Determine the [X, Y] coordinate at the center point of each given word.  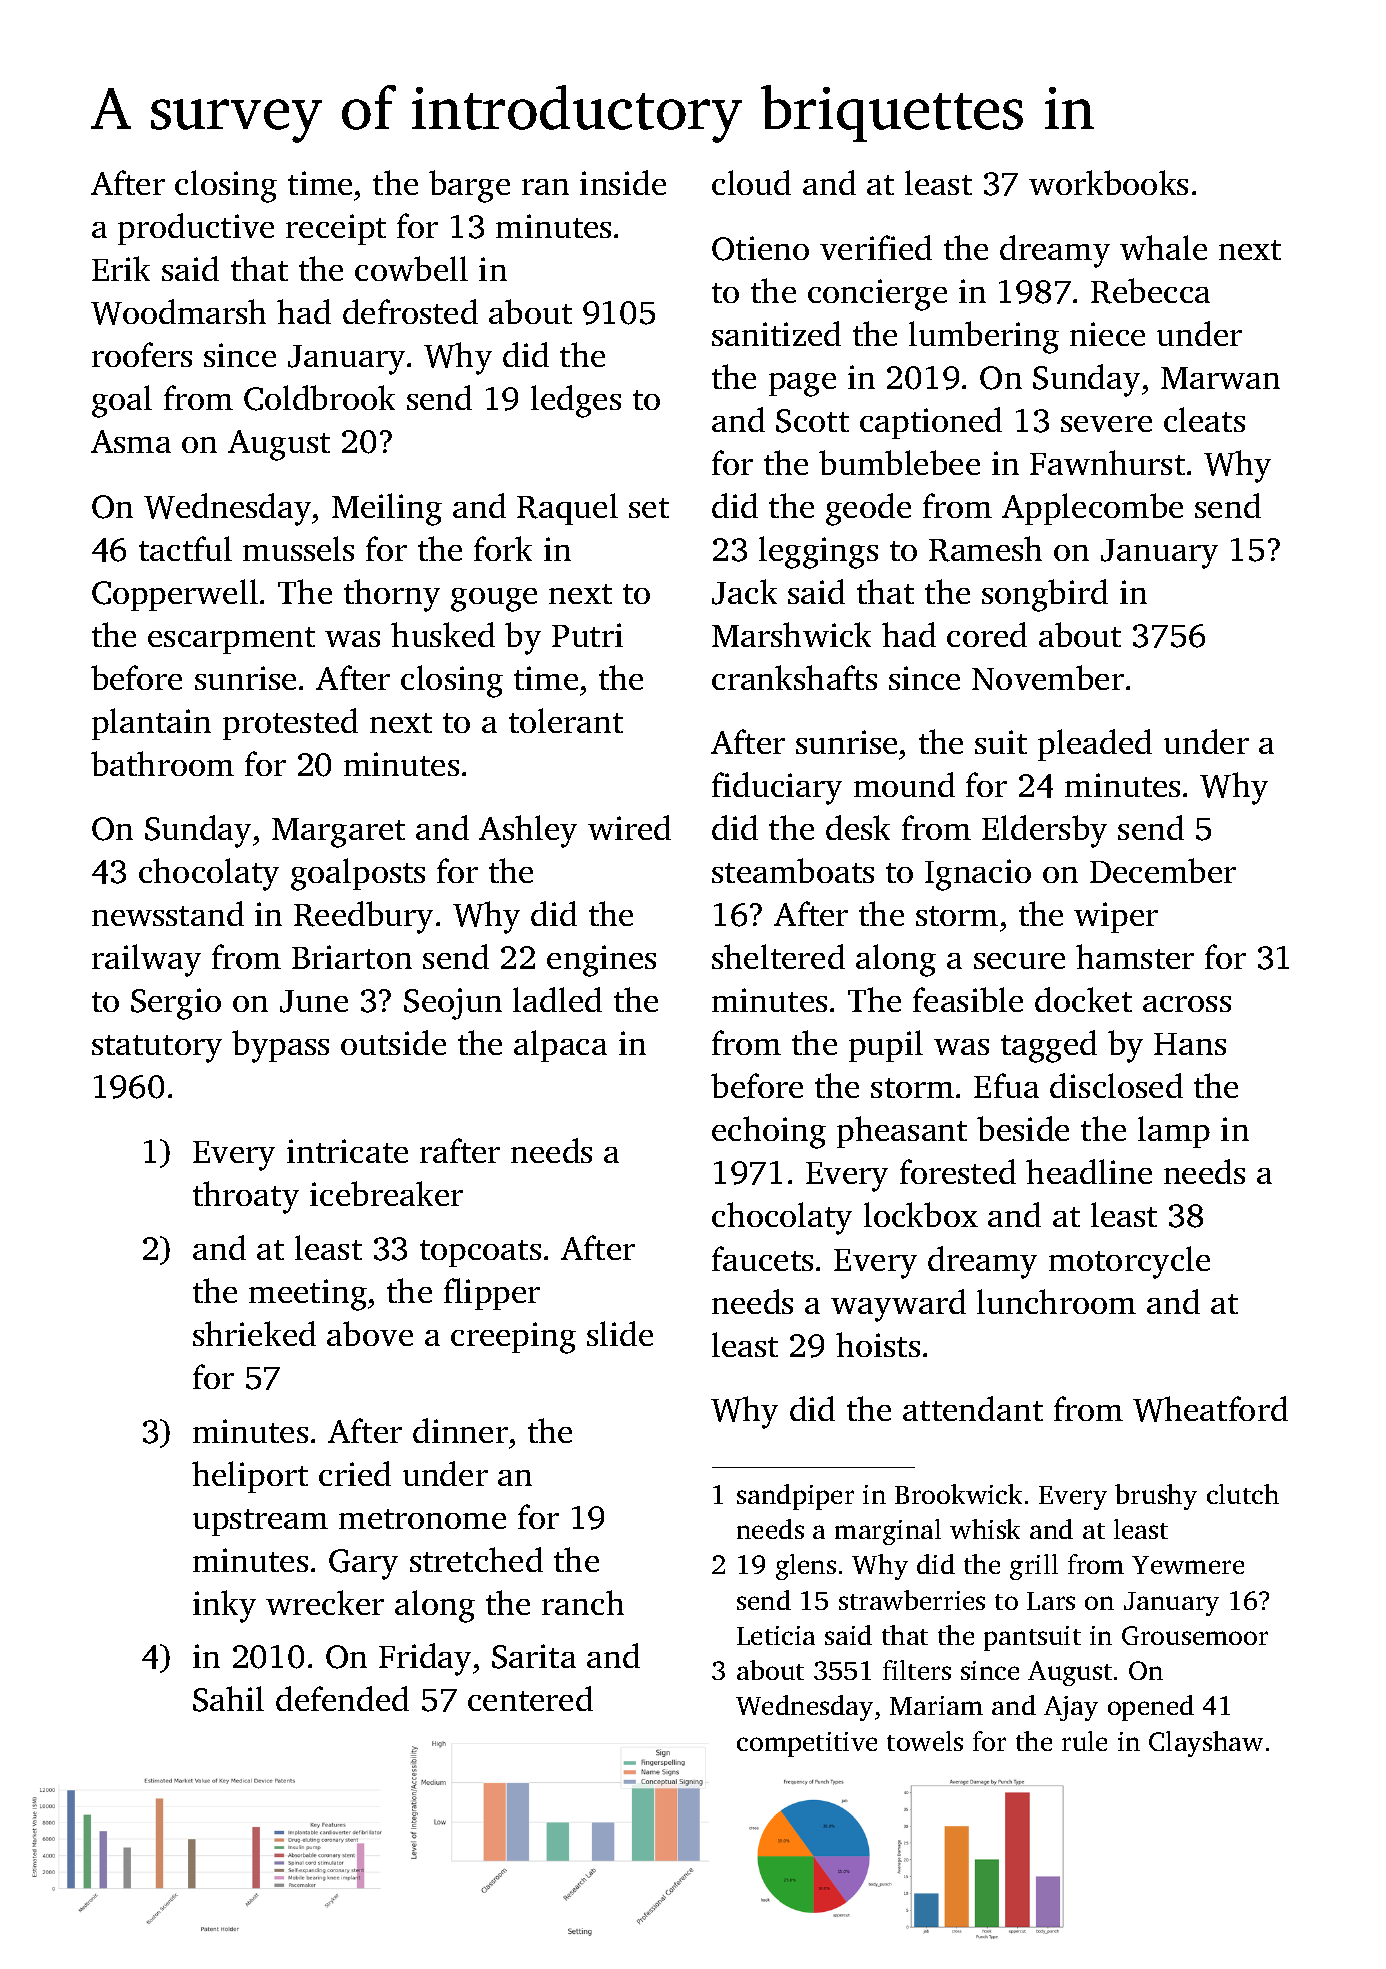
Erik [121, 268]
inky [224, 1606]
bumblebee [899, 462]
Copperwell [175, 595]
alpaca [560, 1046]
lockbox [921, 1214]
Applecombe [1092, 509]
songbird [1045, 595]
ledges [576, 401]
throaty [246, 1197]
